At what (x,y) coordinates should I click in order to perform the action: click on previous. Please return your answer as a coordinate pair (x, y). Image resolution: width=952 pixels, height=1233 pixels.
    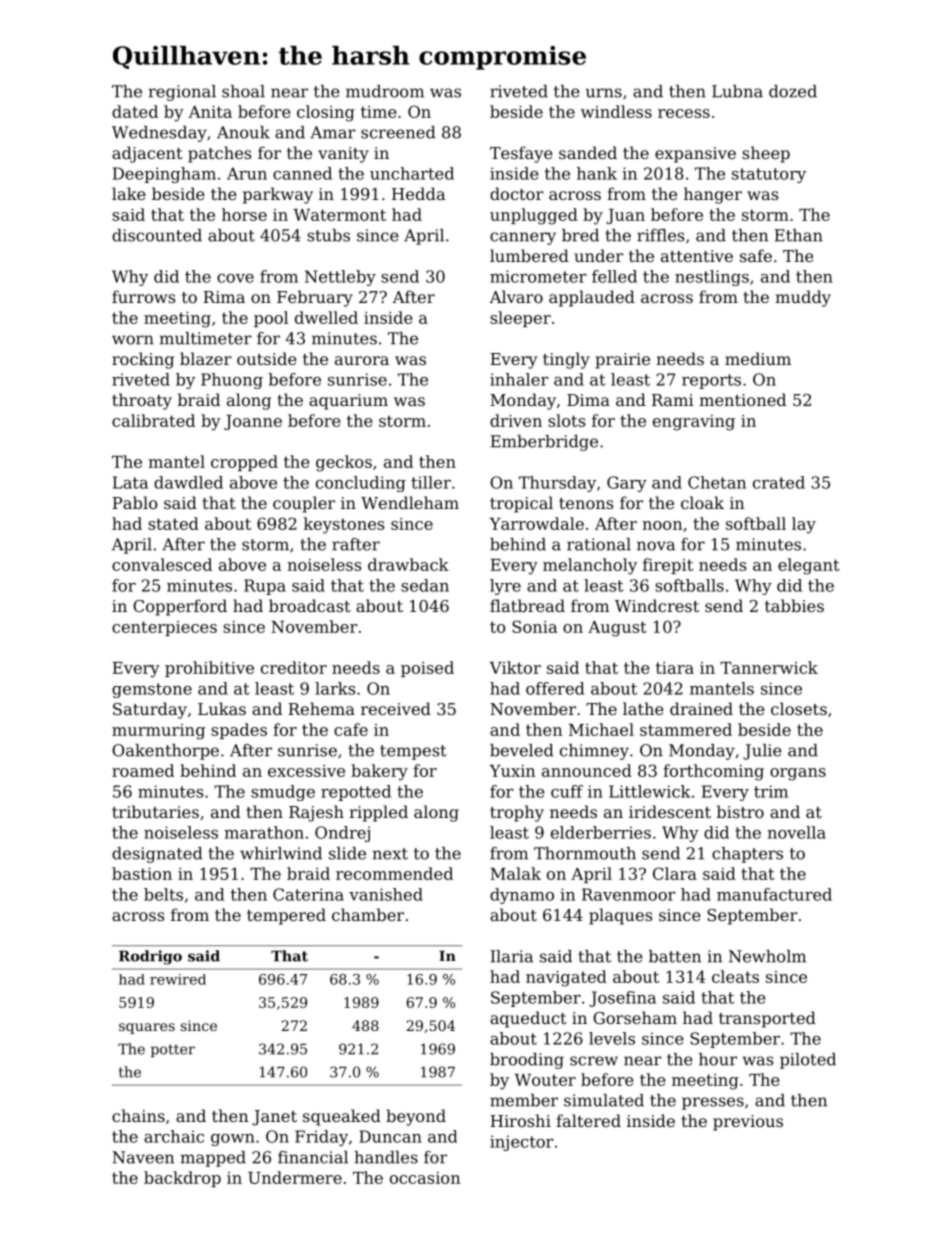
    Looking at the image, I should click on (748, 1123).
